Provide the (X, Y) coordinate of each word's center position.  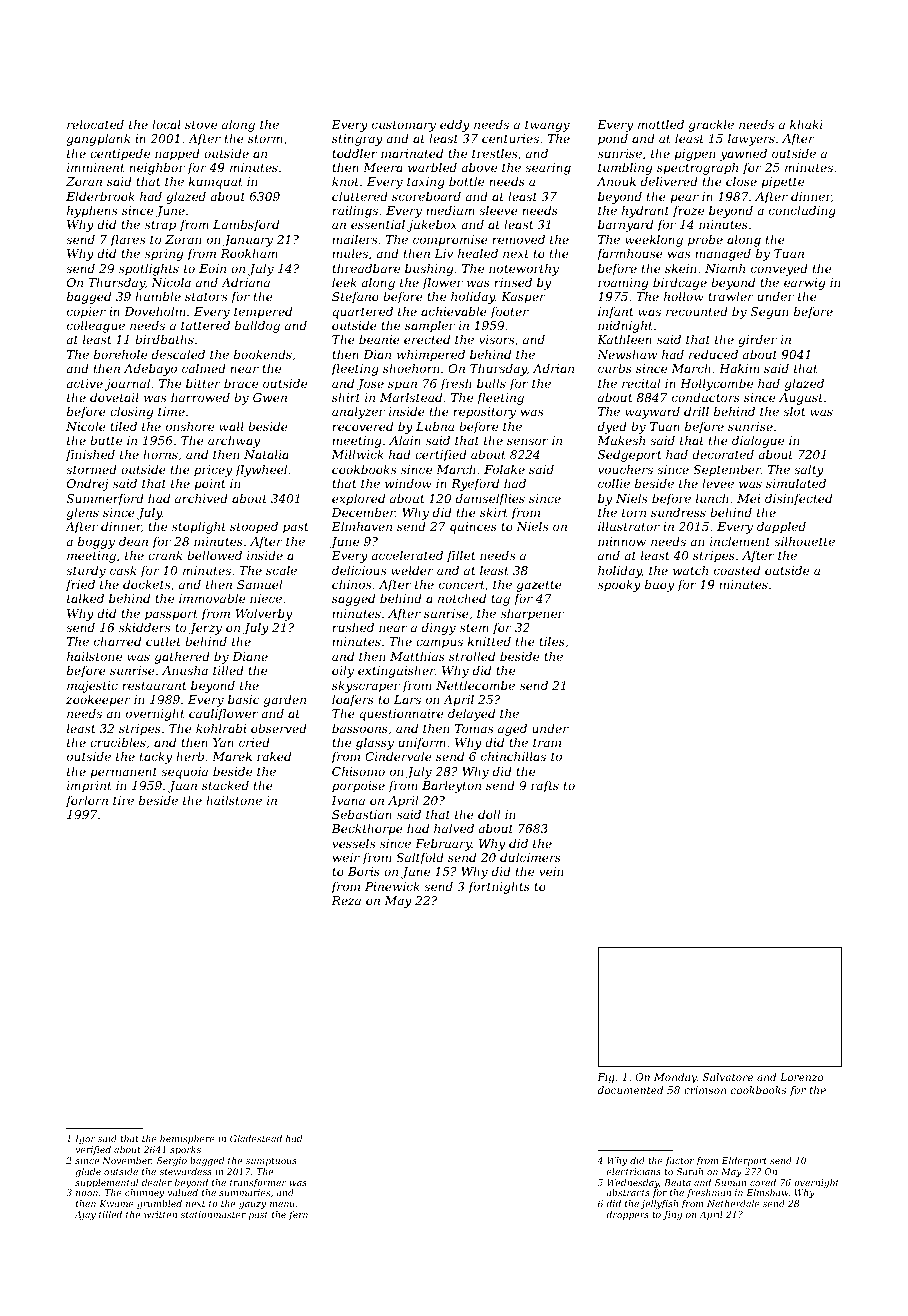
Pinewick (392, 886)
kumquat (216, 182)
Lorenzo (801, 1077)
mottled (661, 124)
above (479, 167)
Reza (346, 900)
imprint (89, 787)
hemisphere (187, 1139)
